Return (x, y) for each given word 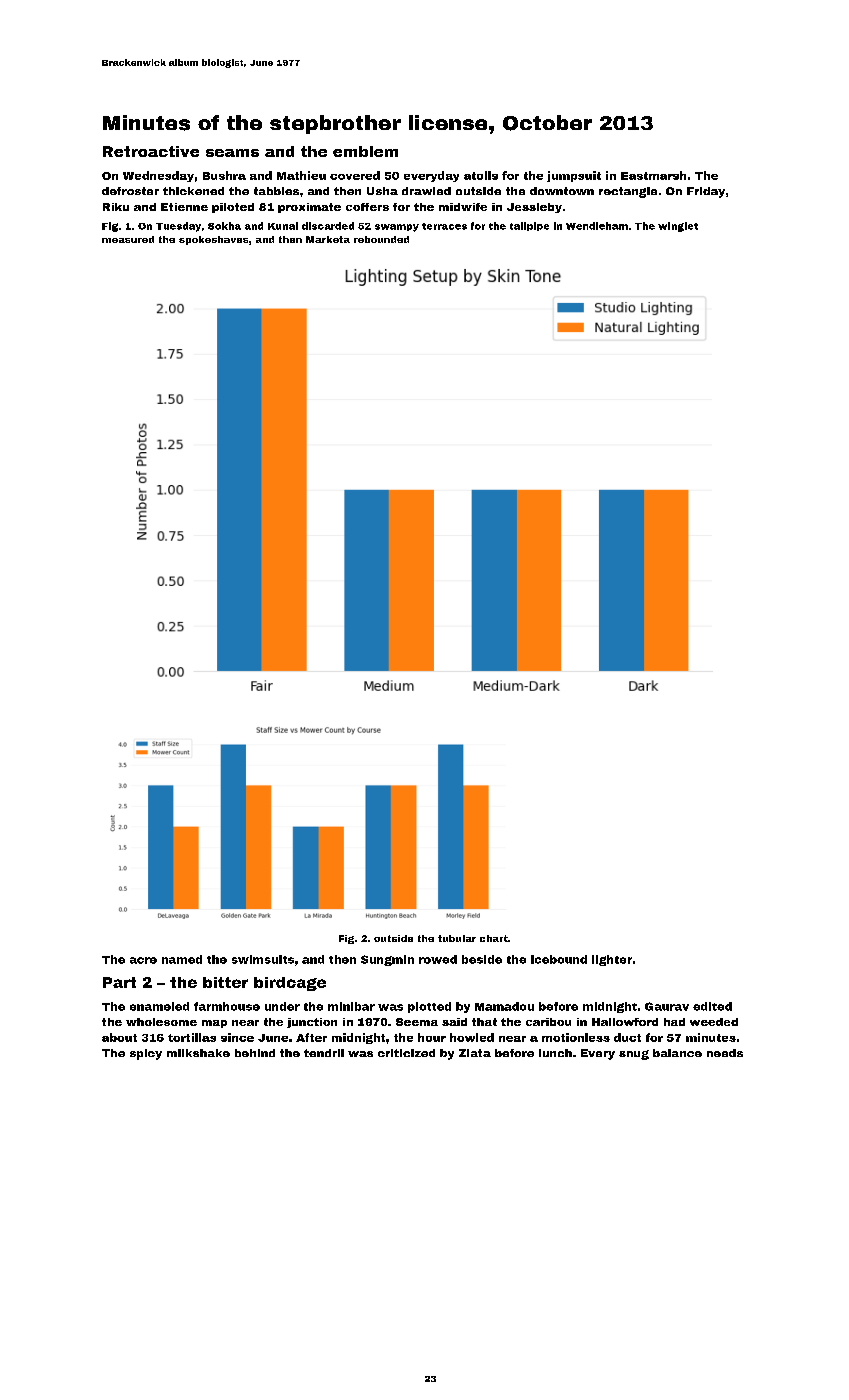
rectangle (628, 192)
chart (494, 938)
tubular (457, 938)
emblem (365, 151)
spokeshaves (213, 240)
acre (143, 960)
